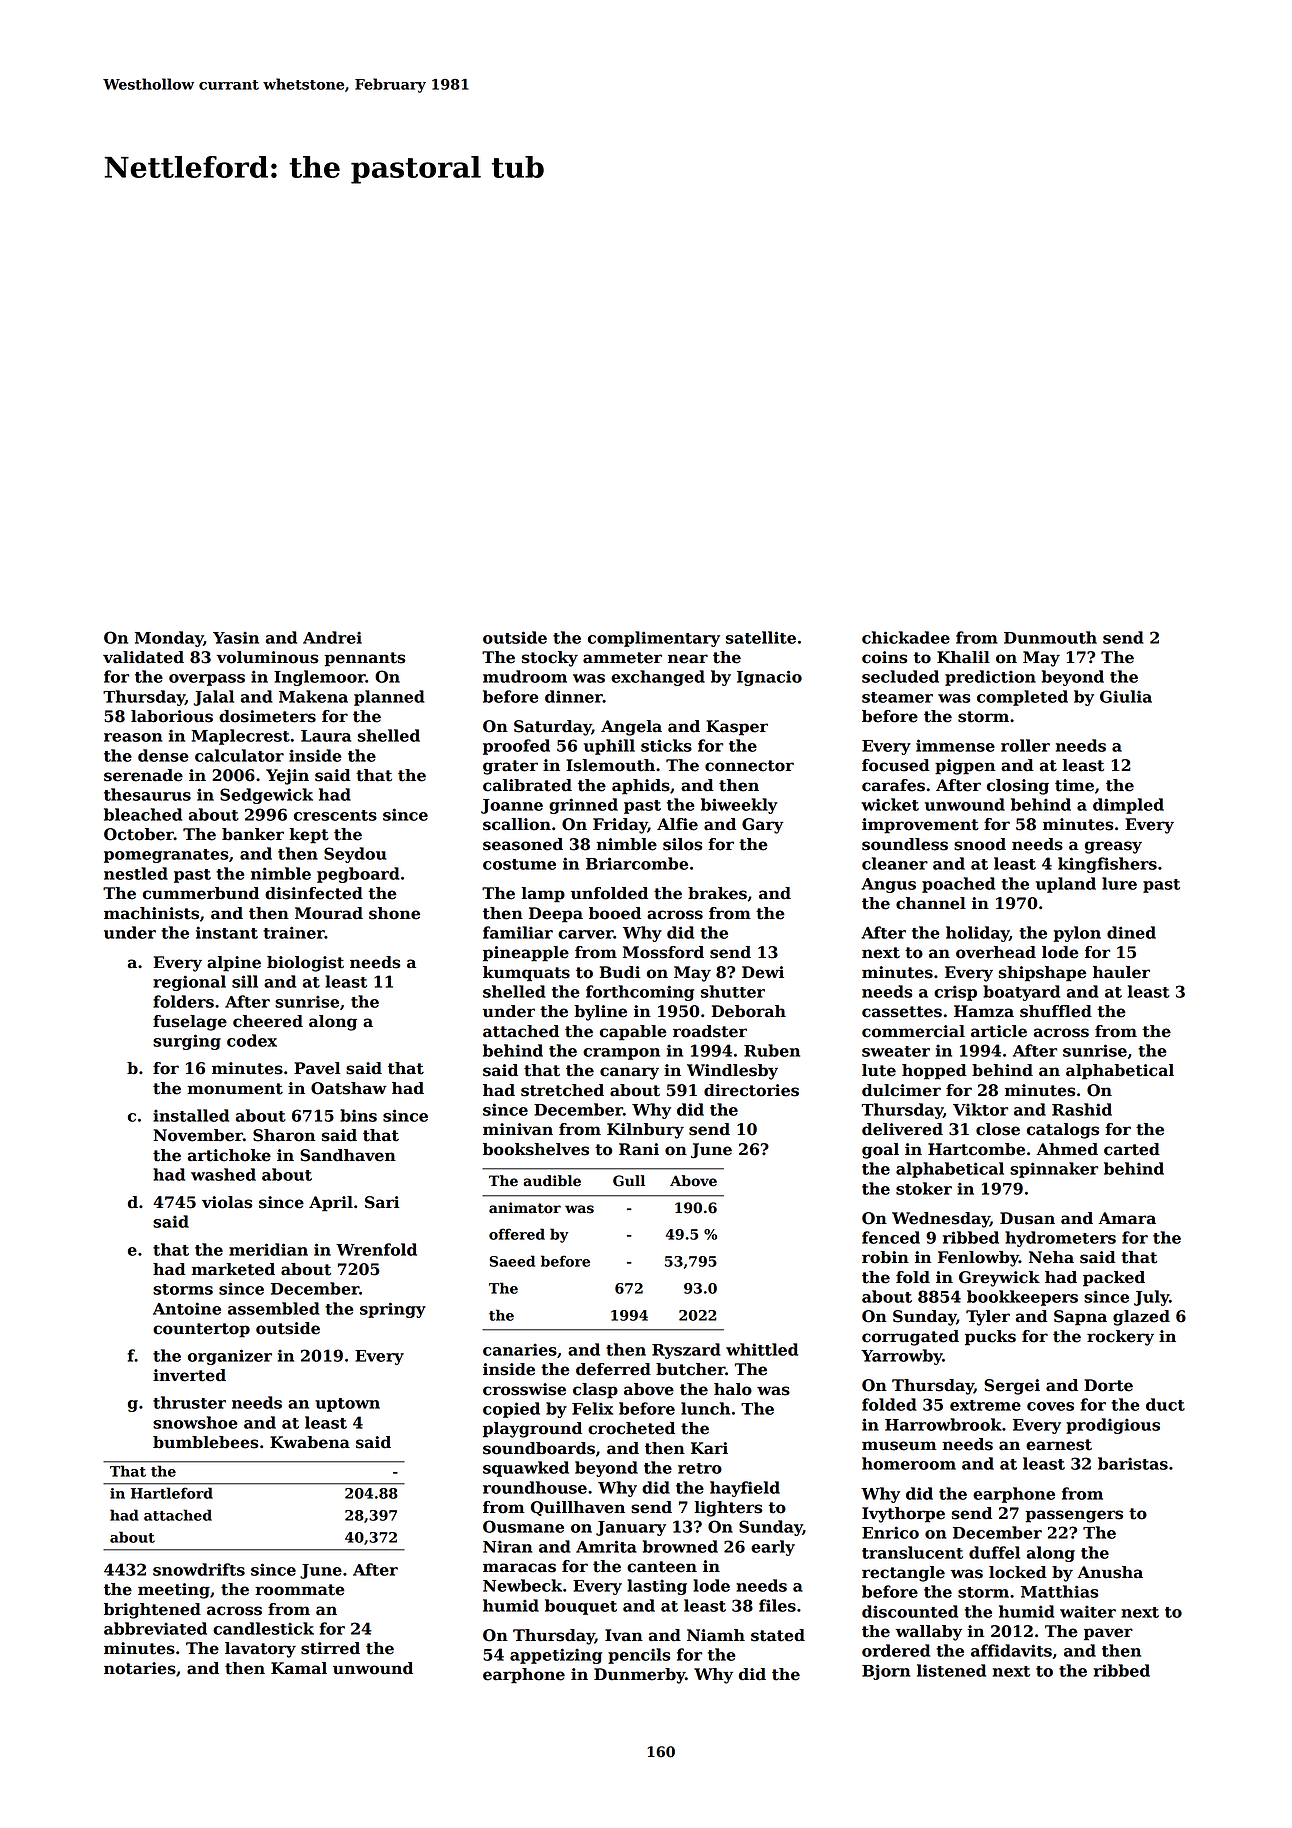 The height and width of the screenshot is (1828, 1292). Describe the element at coordinates (299, 1668) in the screenshot. I see `Kamal` at that location.
